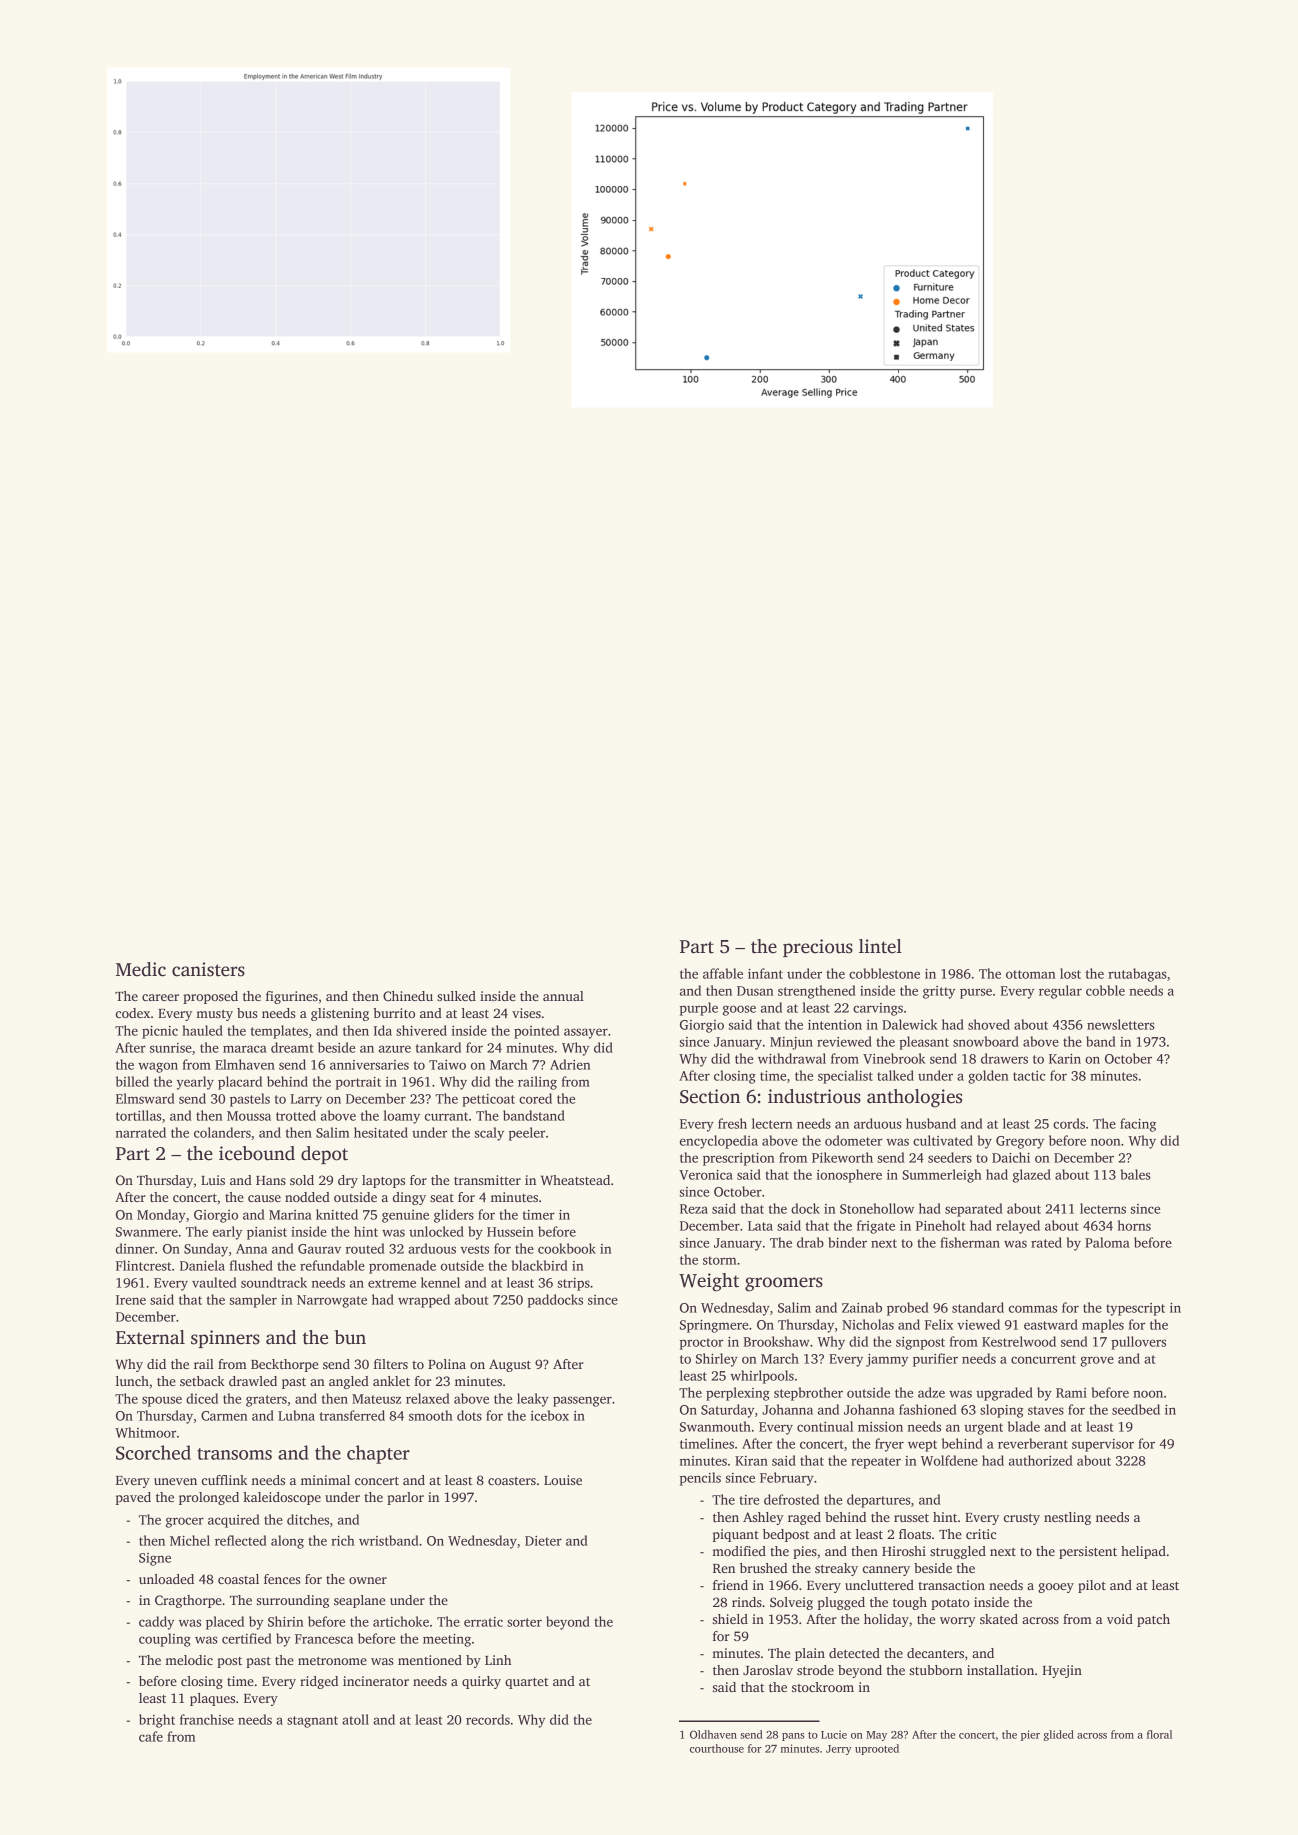 Image resolution: width=1298 pixels, height=1835 pixels. I want to click on caddy, so click(156, 1623).
